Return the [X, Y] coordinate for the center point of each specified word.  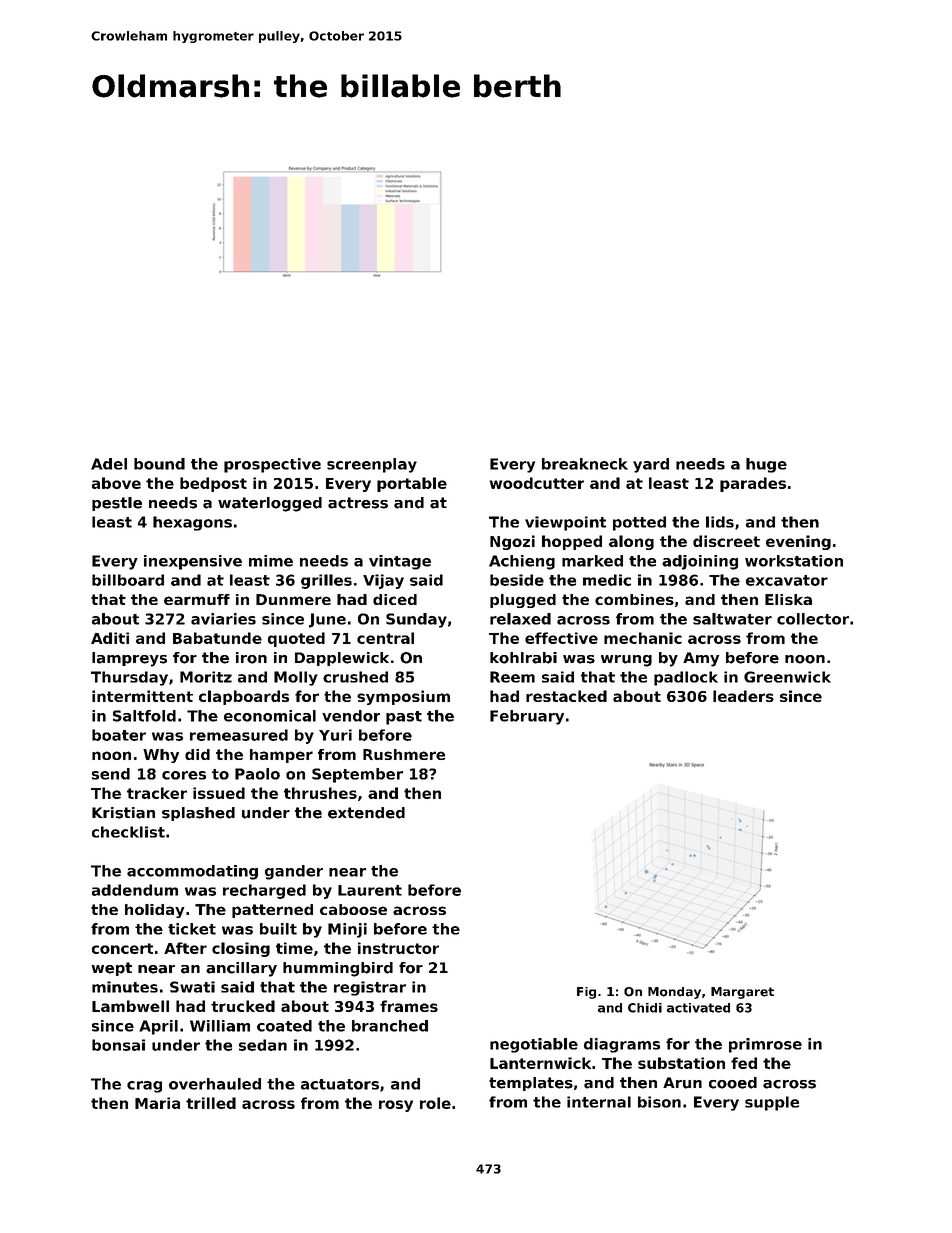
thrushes [320, 793]
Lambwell [130, 1006]
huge [766, 465]
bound [159, 464]
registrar [370, 988]
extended [366, 813]
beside [517, 580]
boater [119, 735]
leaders [743, 696]
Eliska [788, 599]
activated [698, 1008]
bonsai [118, 1045]
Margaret [742, 993]
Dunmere [293, 599]
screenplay [372, 465]
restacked [566, 696]
